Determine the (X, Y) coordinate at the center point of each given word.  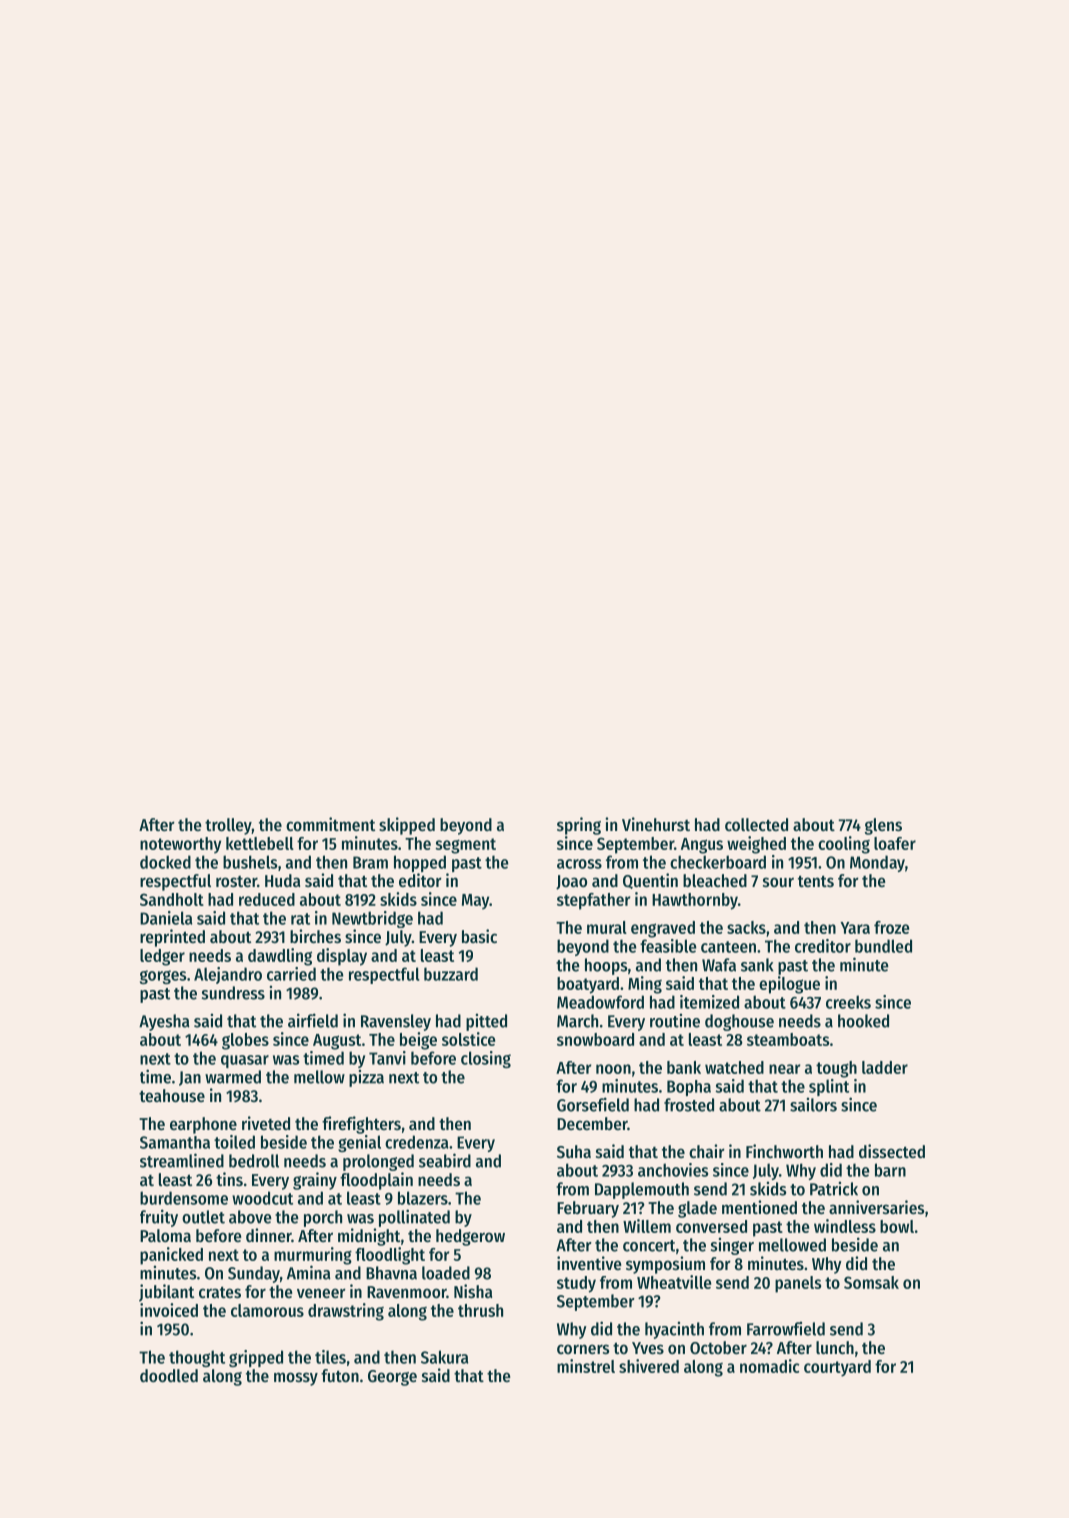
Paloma (165, 1235)
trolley (228, 826)
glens (883, 826)
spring (579, 826)
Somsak (871, 1282)
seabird (445, 1160)
